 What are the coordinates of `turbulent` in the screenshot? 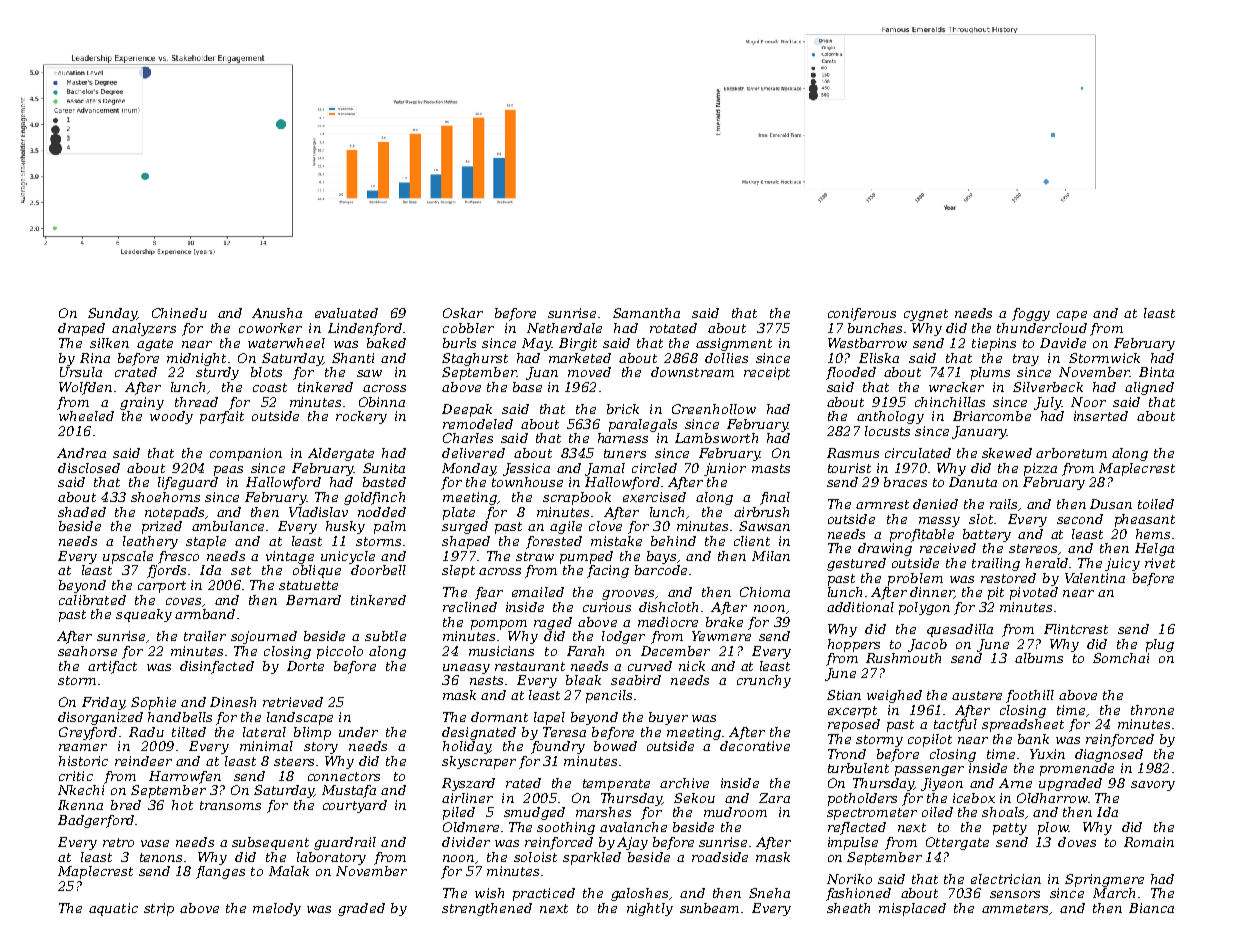 It's located at (858, 768).
